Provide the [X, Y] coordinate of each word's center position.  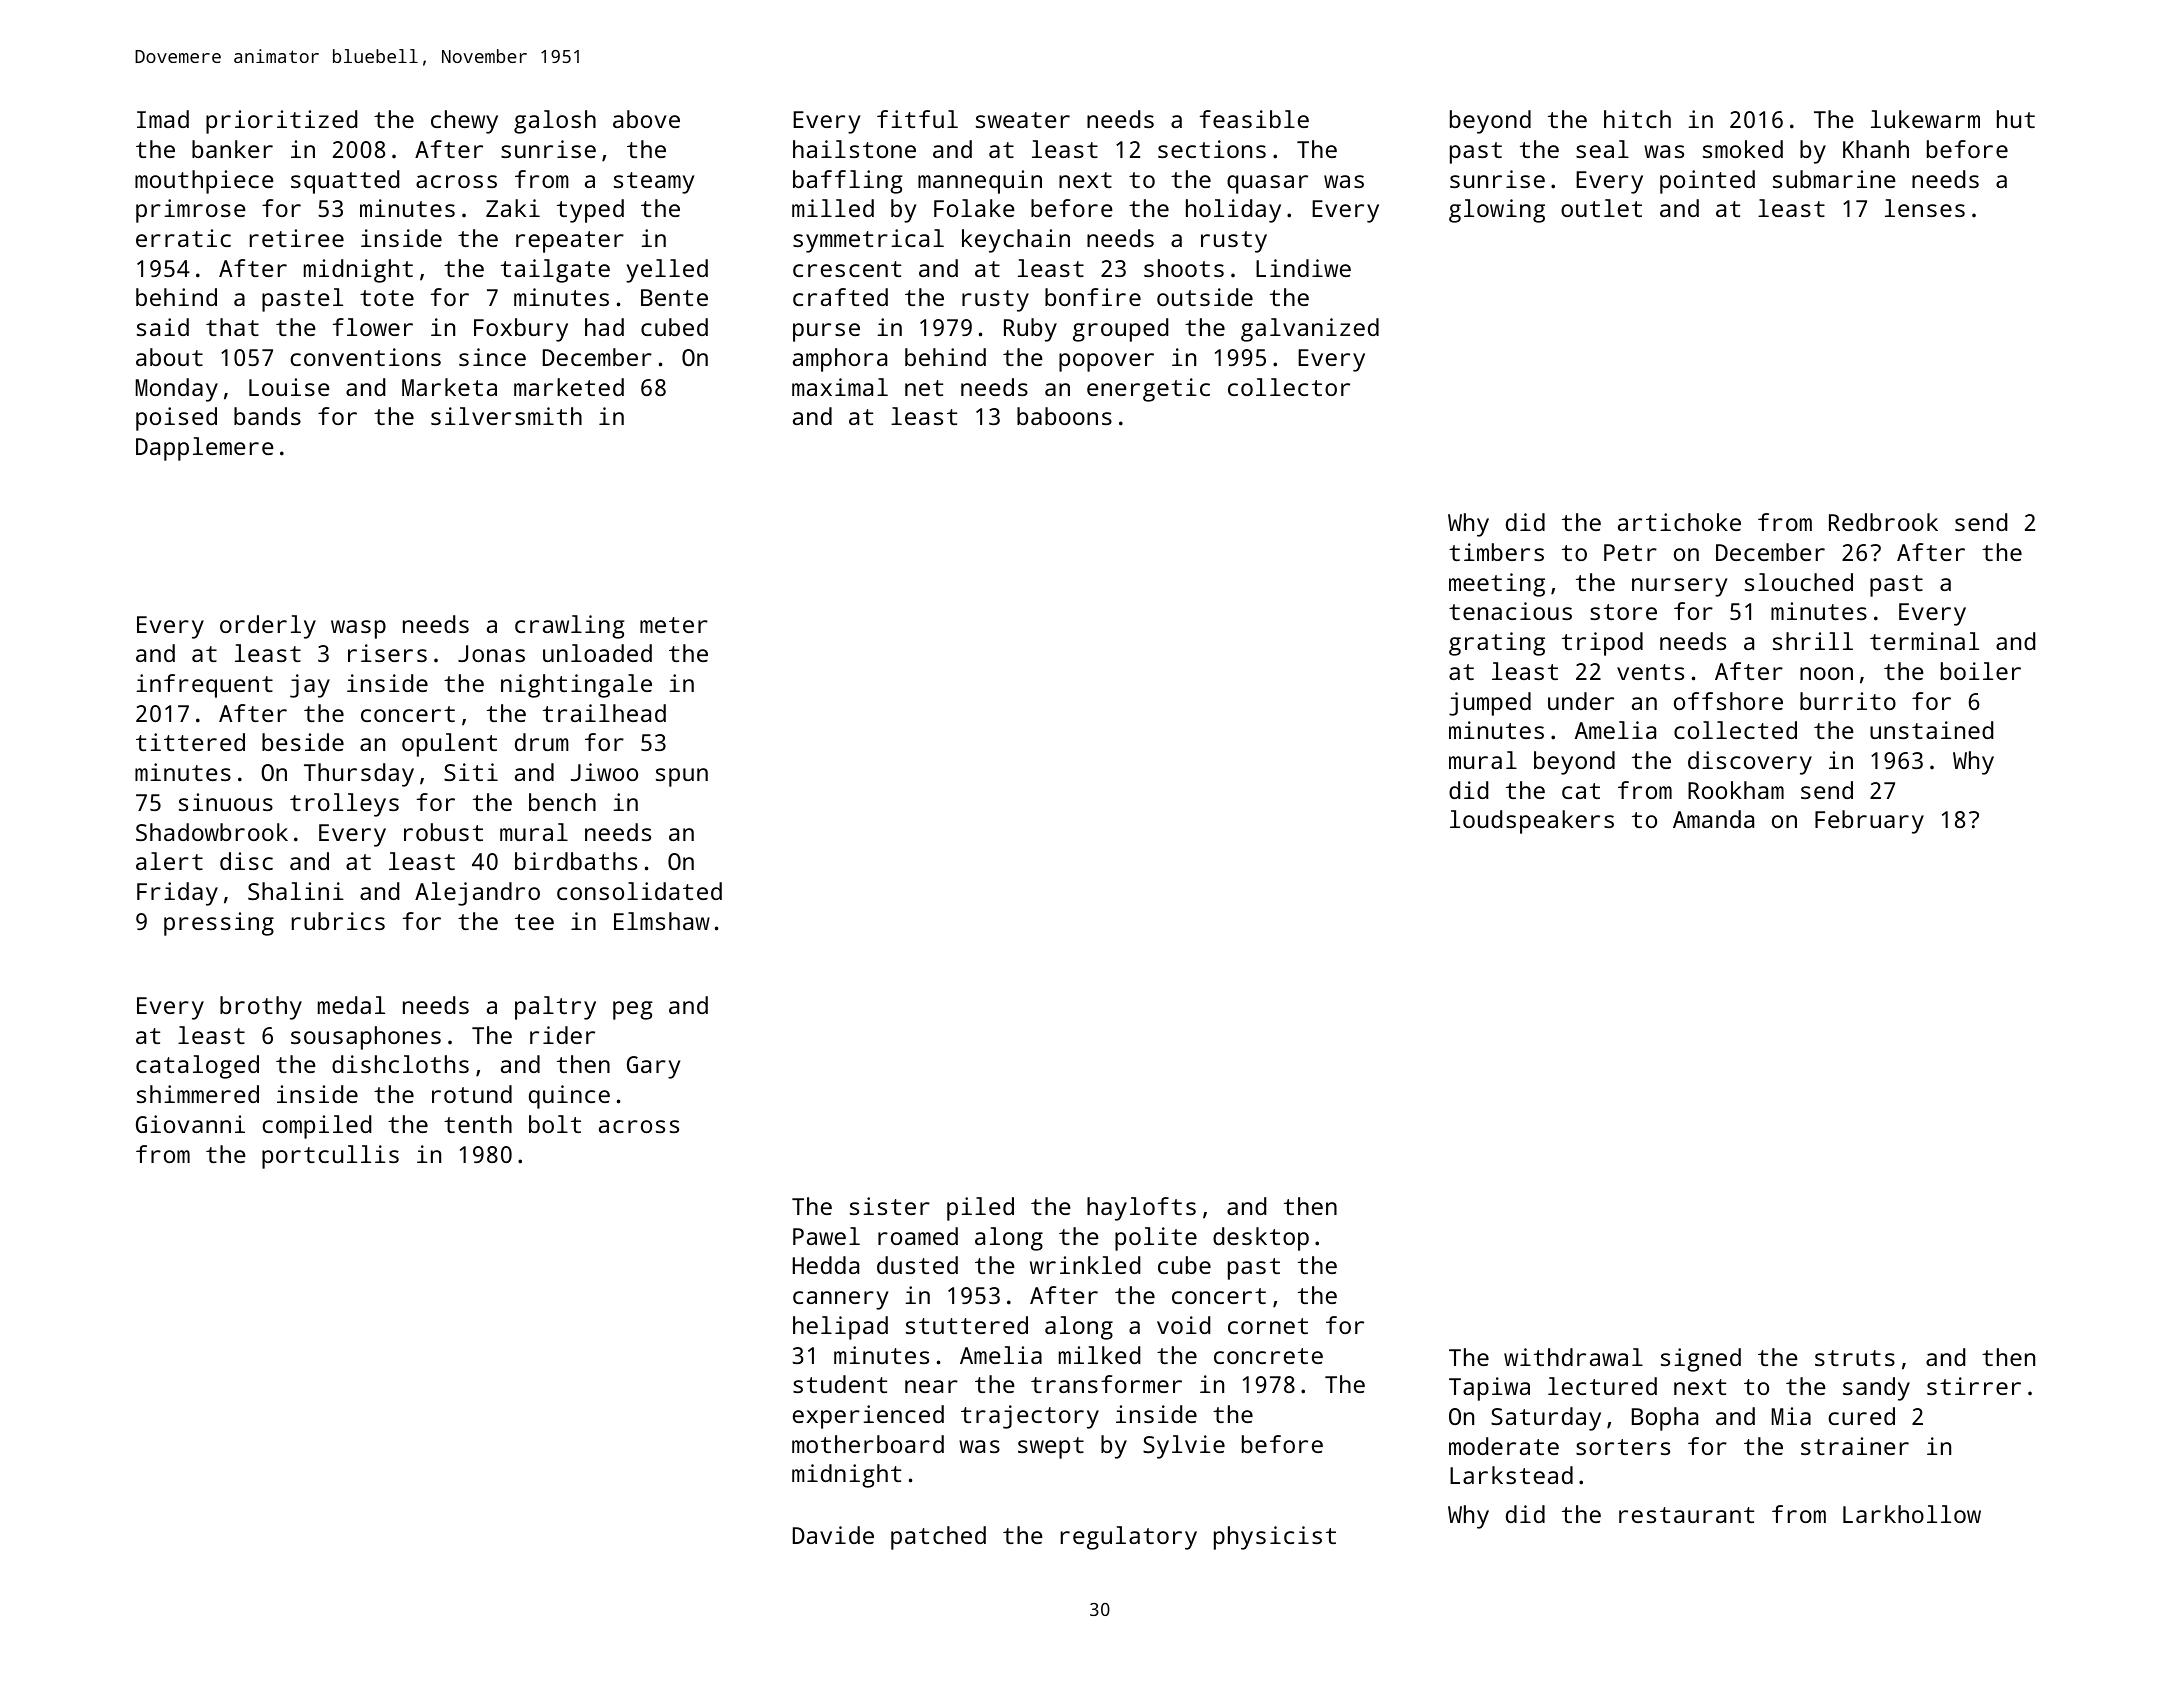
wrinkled [1085, 1265]
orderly [268, 627]
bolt [555, 1124]
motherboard [868, 1444]
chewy [464, 122]
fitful [917, 119]
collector [1289, 387]
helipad [840, 1328]
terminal [1924, 641]
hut [2016, 119]
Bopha [1665, 1419]
